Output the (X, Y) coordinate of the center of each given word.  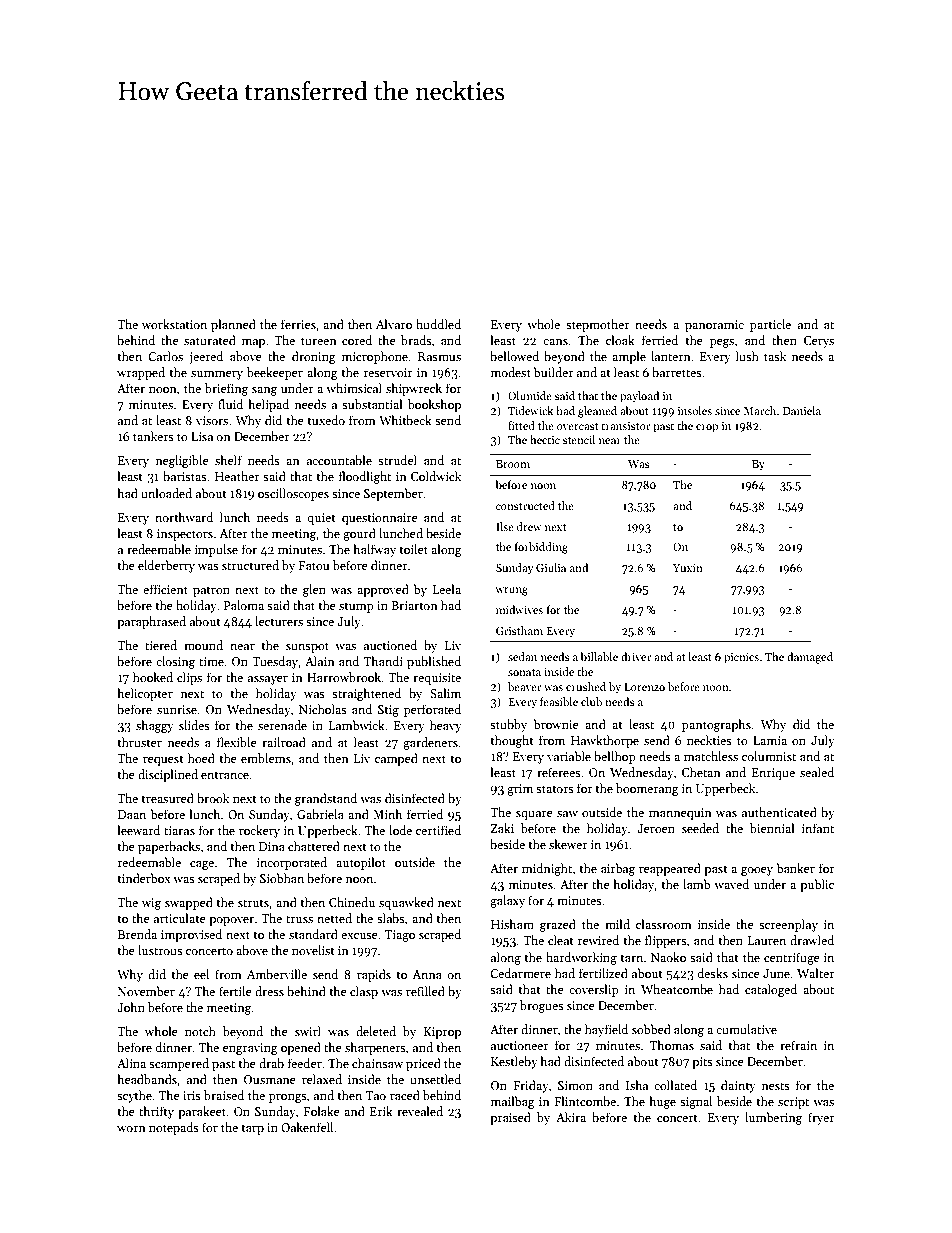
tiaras (179, 830)
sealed (817, 772)
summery (217, 375)
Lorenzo (644, 687)
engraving (250, 1049)
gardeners (430, 743)
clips (189, 678)
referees (559, 772)
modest (511, 372)
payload (639, 397)
